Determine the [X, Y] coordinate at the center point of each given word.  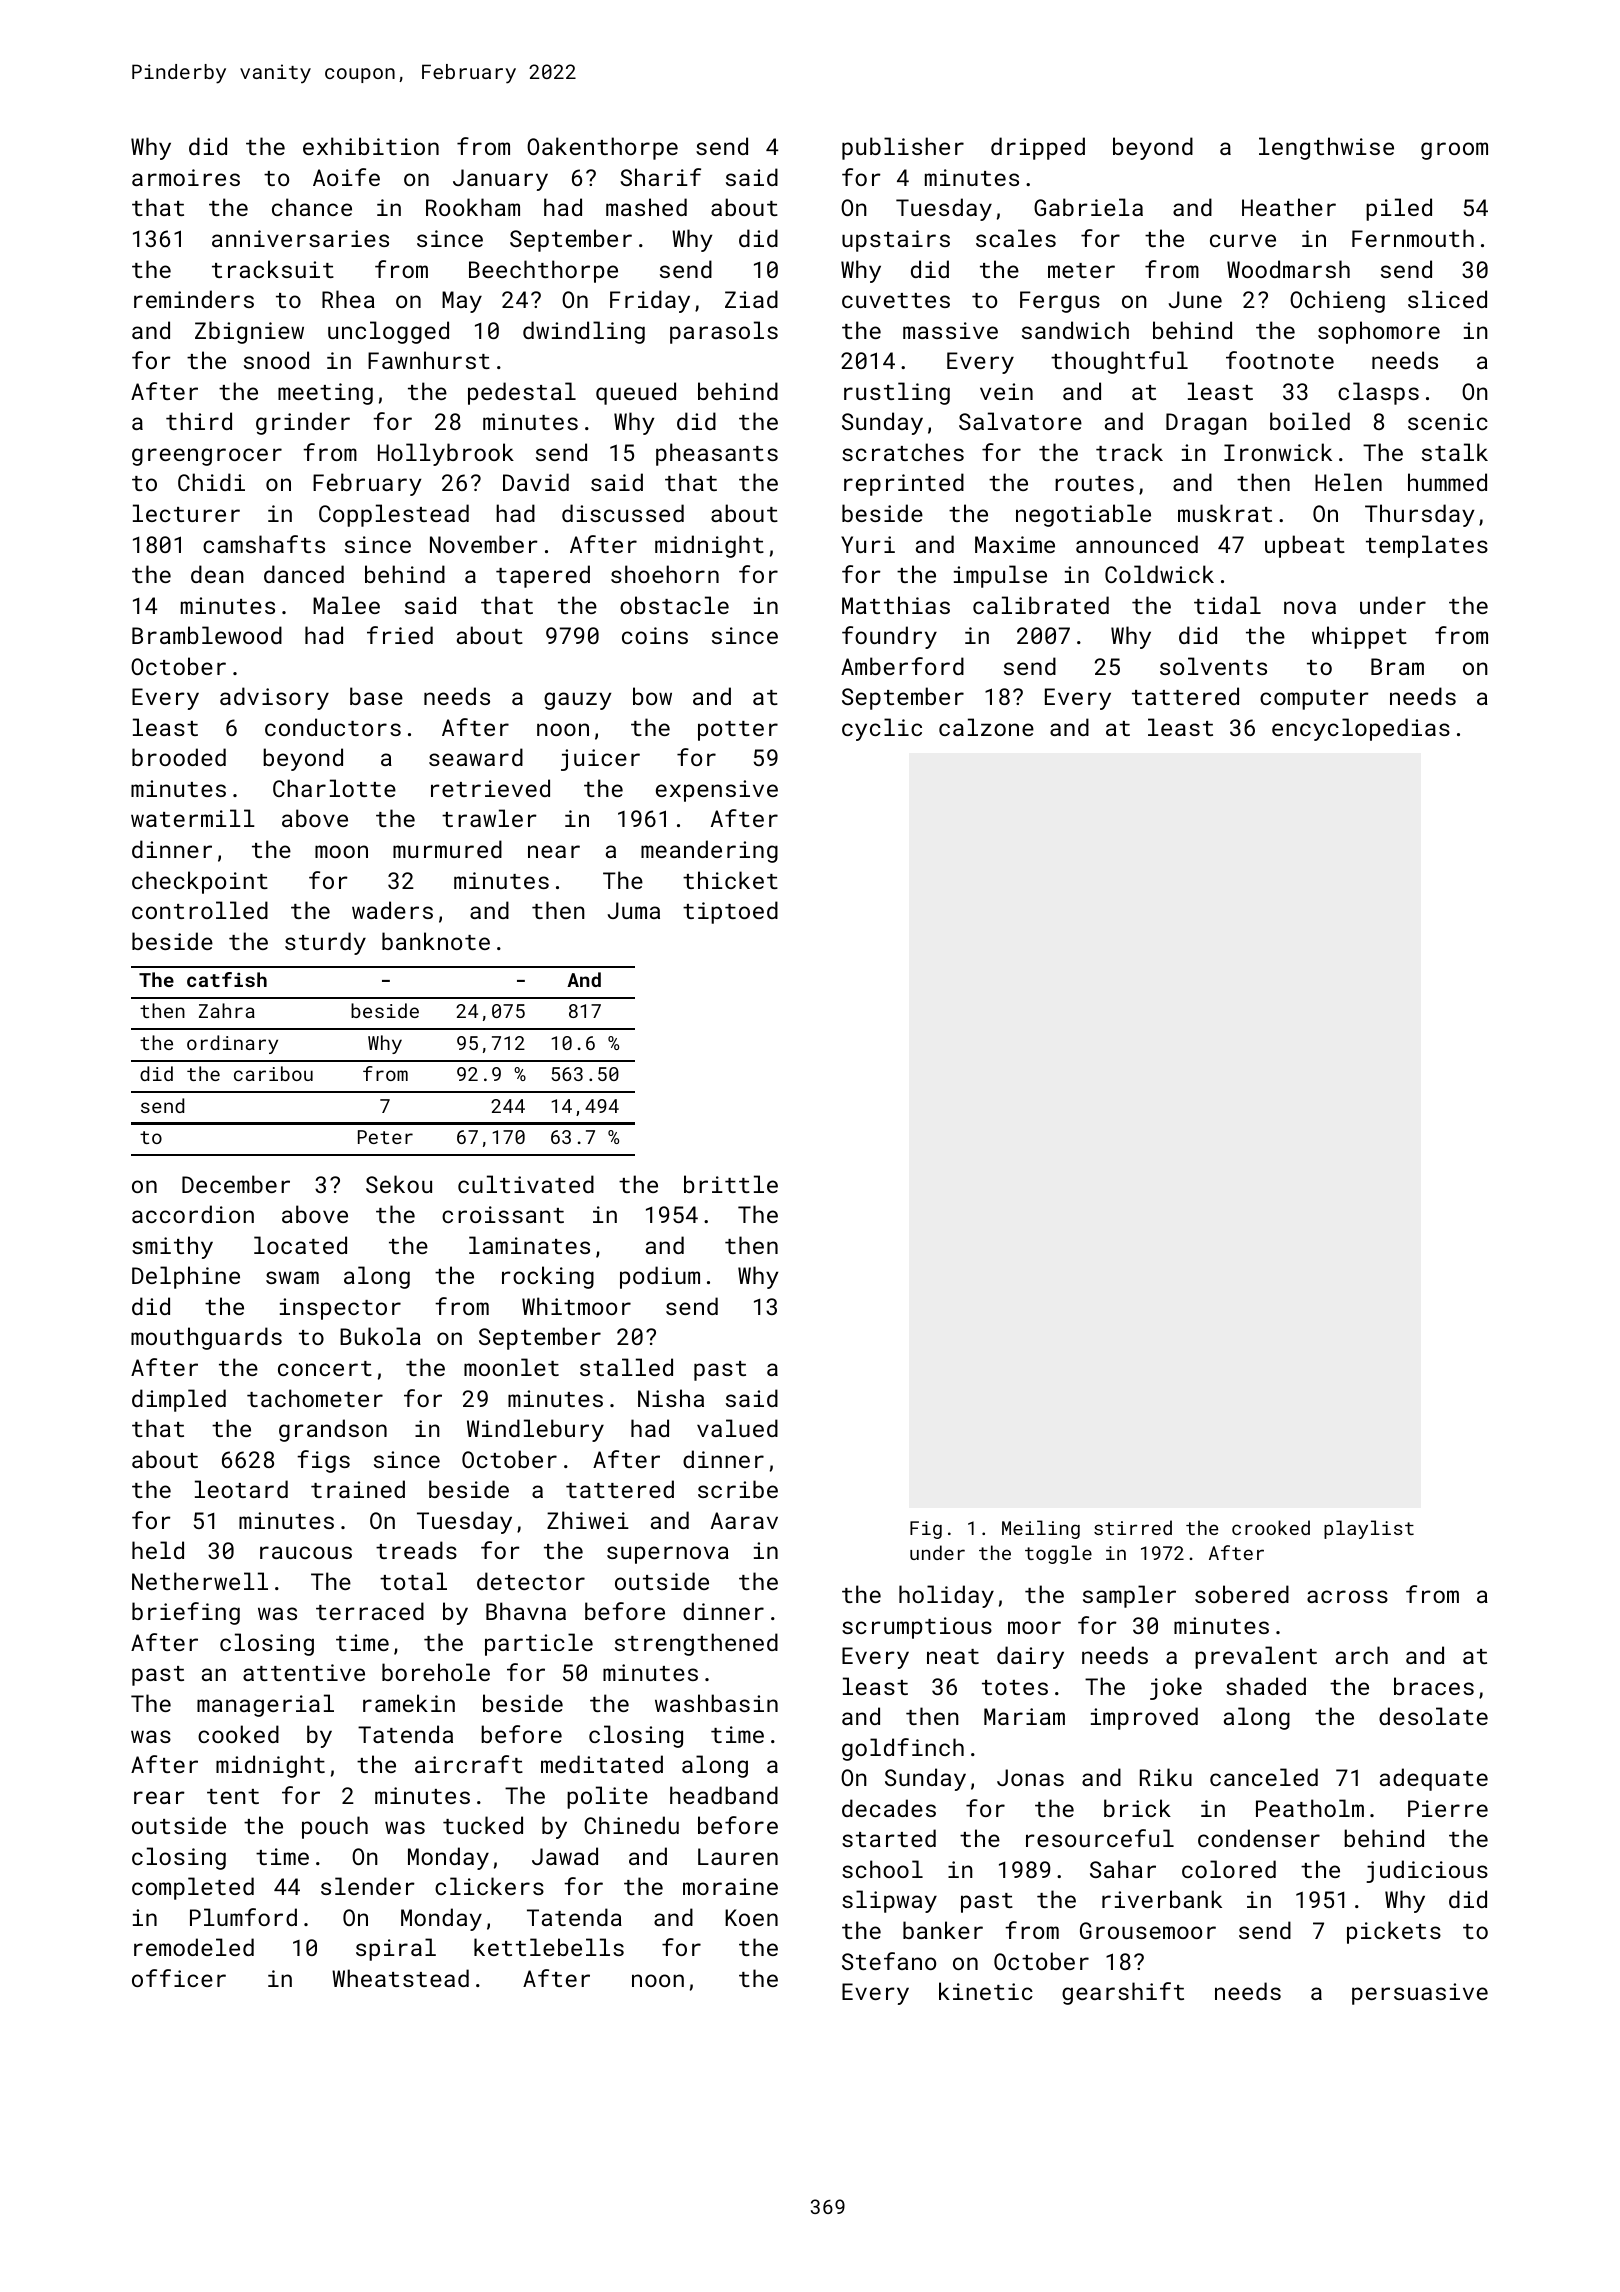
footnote [1280, 360]
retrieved [490, 788]
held [158, 1550]
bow [652, 696]
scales [1016, 238]
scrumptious [917, 1628]
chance [312, 207]
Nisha [671, 1398]
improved [1144, 1718]
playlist [1369, 1529]
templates [1427, 546]
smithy [172, 1247]
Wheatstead [400, 1978]
